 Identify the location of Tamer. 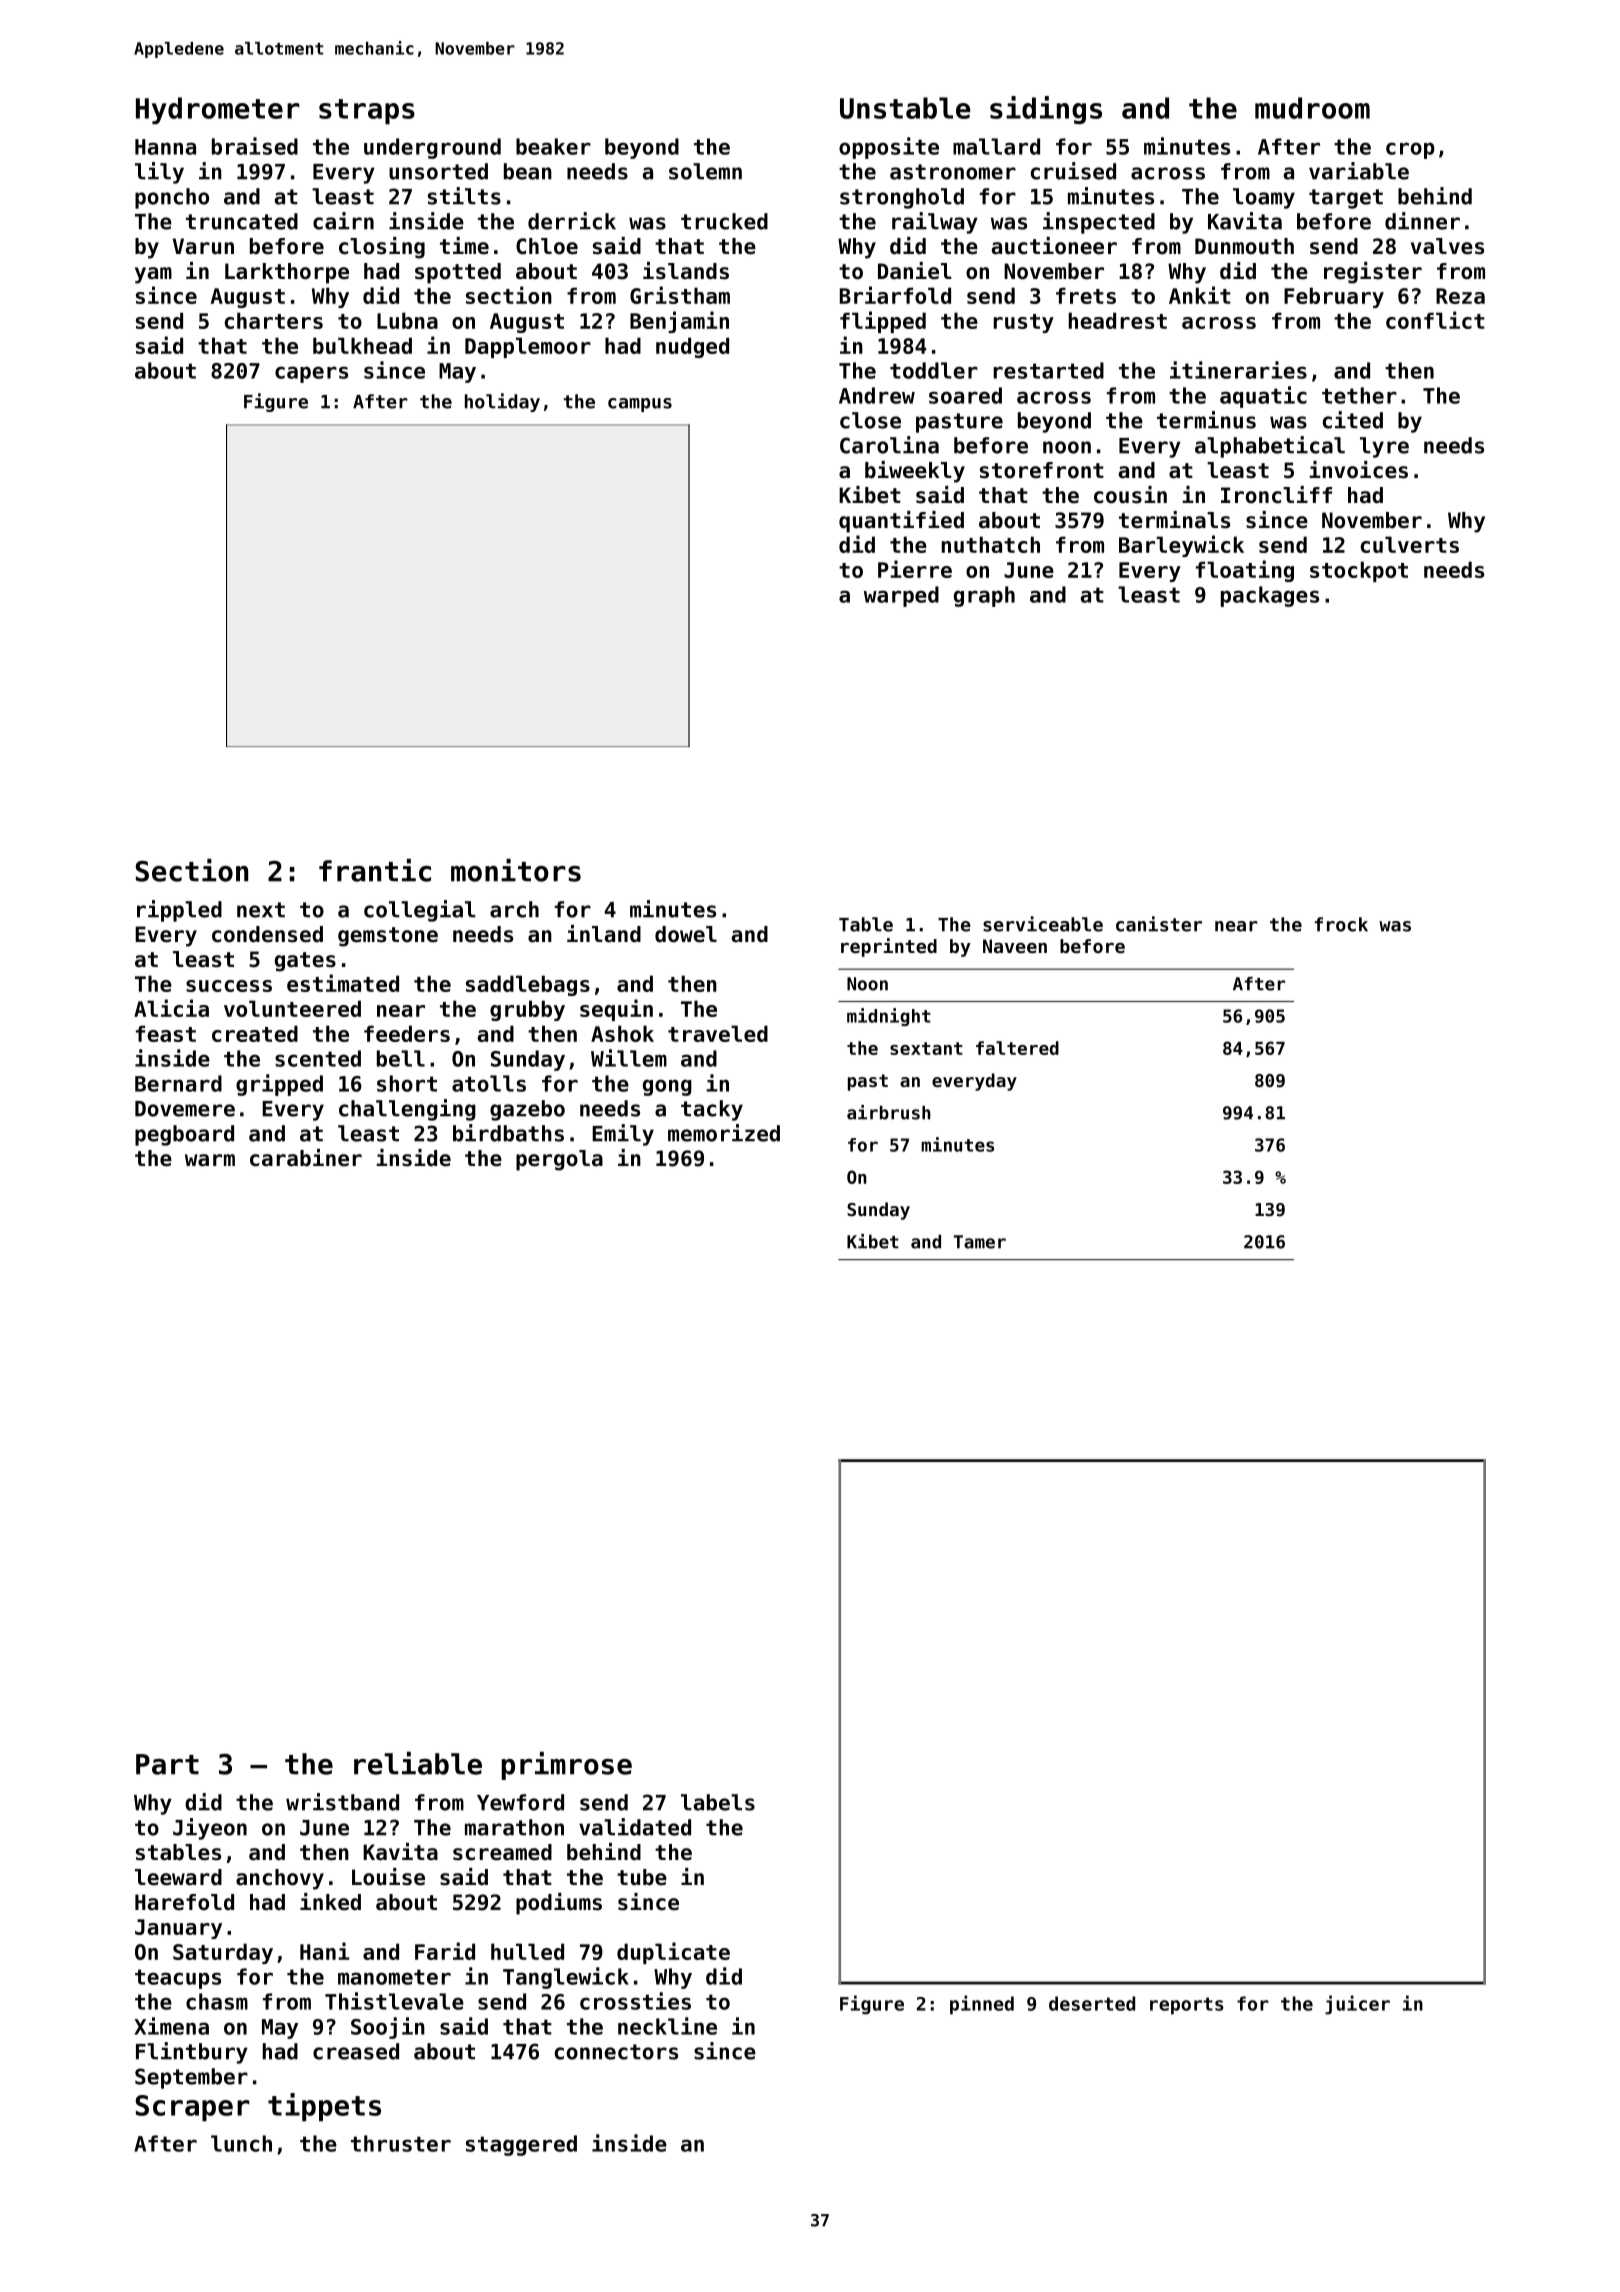
(980, 1242).
